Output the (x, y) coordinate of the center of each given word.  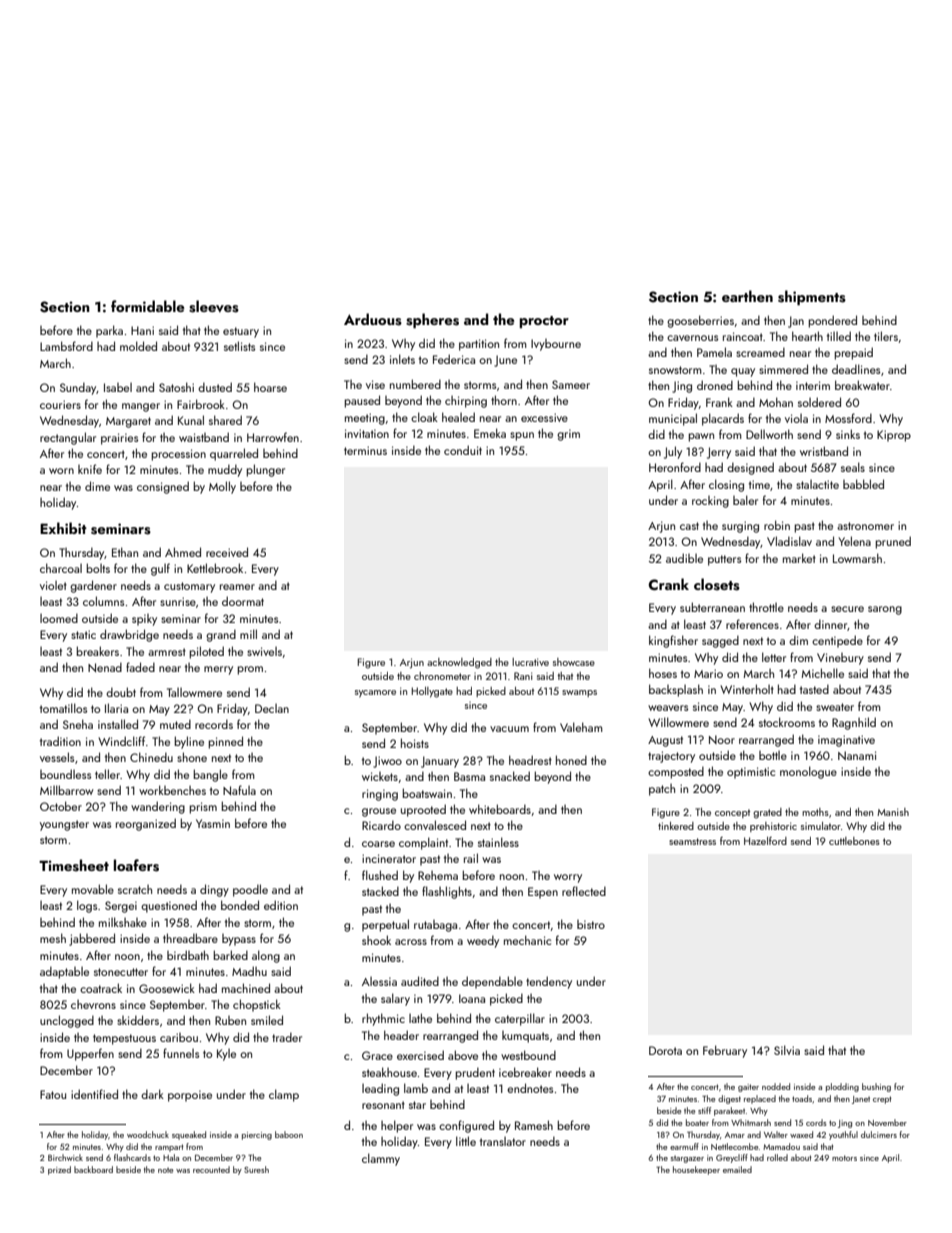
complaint (423, 843)
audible (684, 558)
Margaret (128, 422)
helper (397, 1126)
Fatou (53, 1094)
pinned (225, 742)
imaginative (846, 741)
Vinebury (840, 659)
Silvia (787, 1050)
